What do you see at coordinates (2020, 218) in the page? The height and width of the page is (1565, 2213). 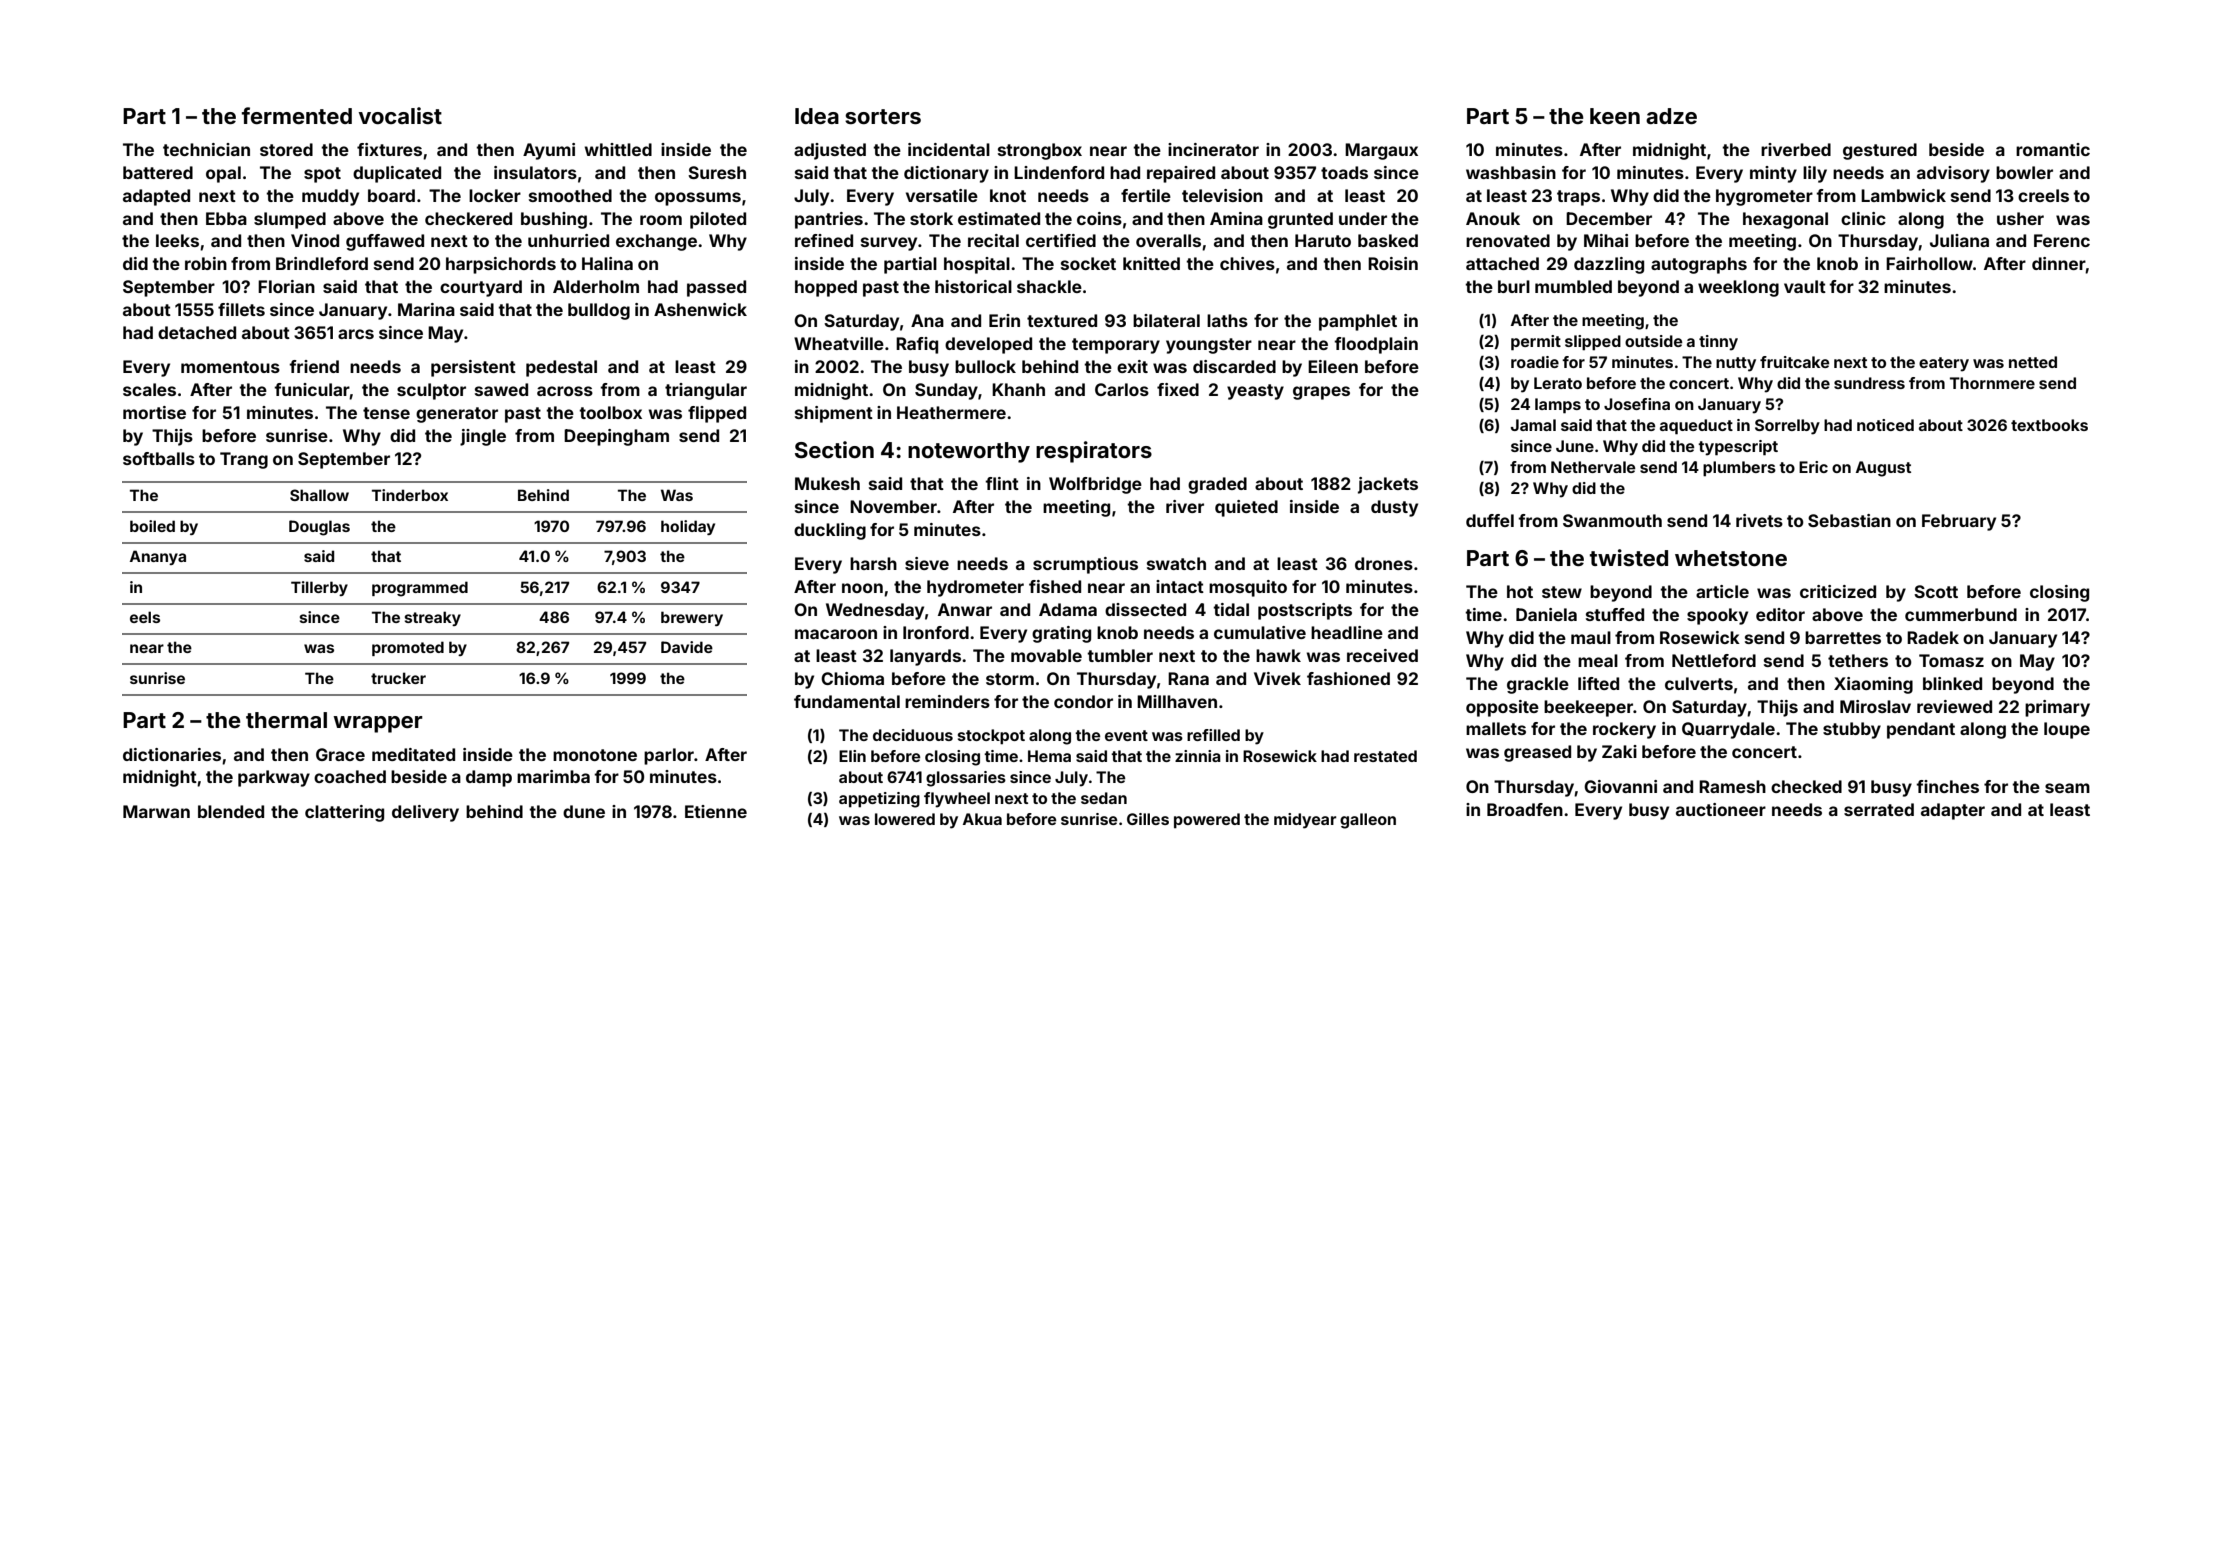 I see `usher` at bounding box center [2020, 218].
